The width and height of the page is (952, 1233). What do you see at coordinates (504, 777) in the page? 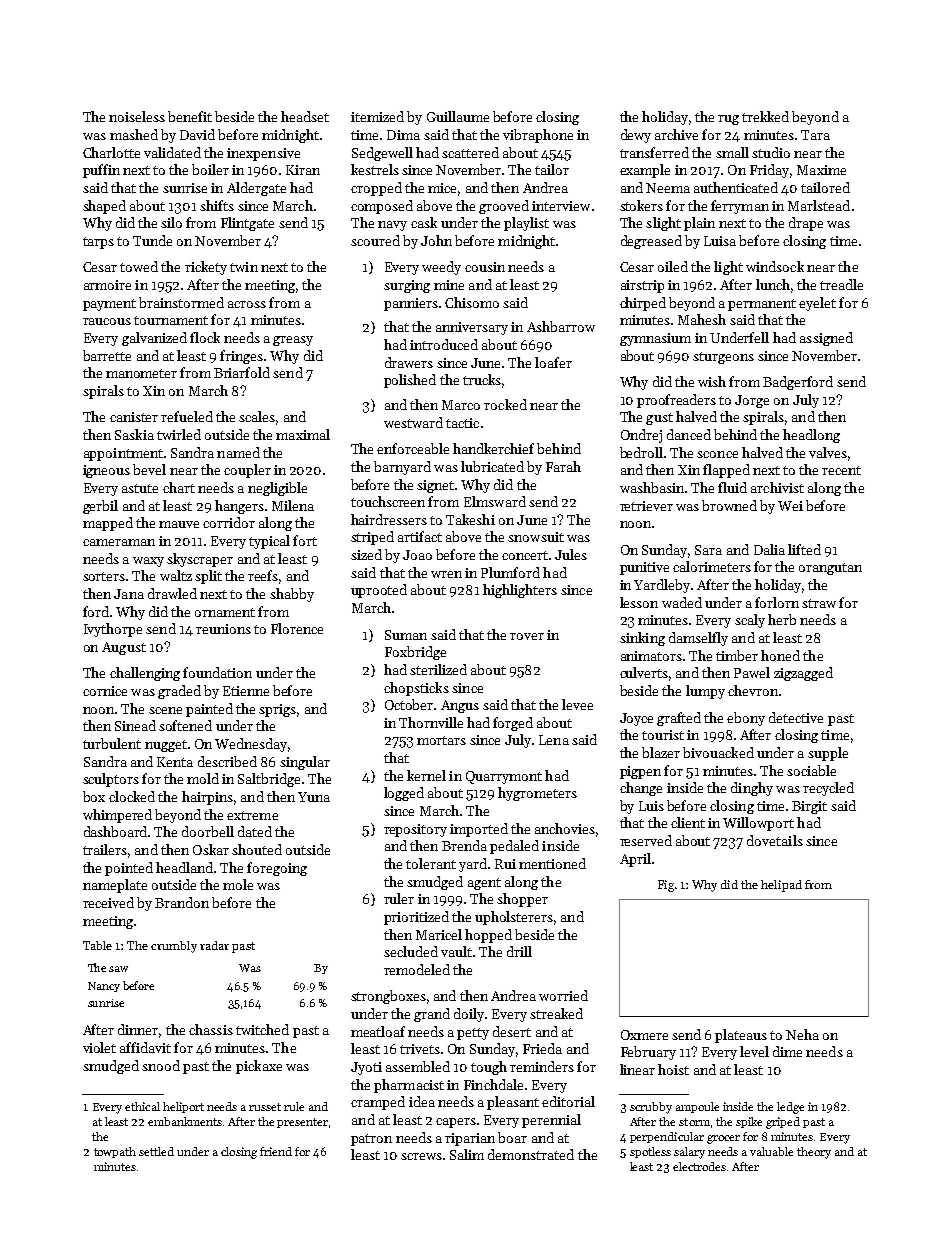
I see `Quarrymont` at bounding box center [504, 777].
